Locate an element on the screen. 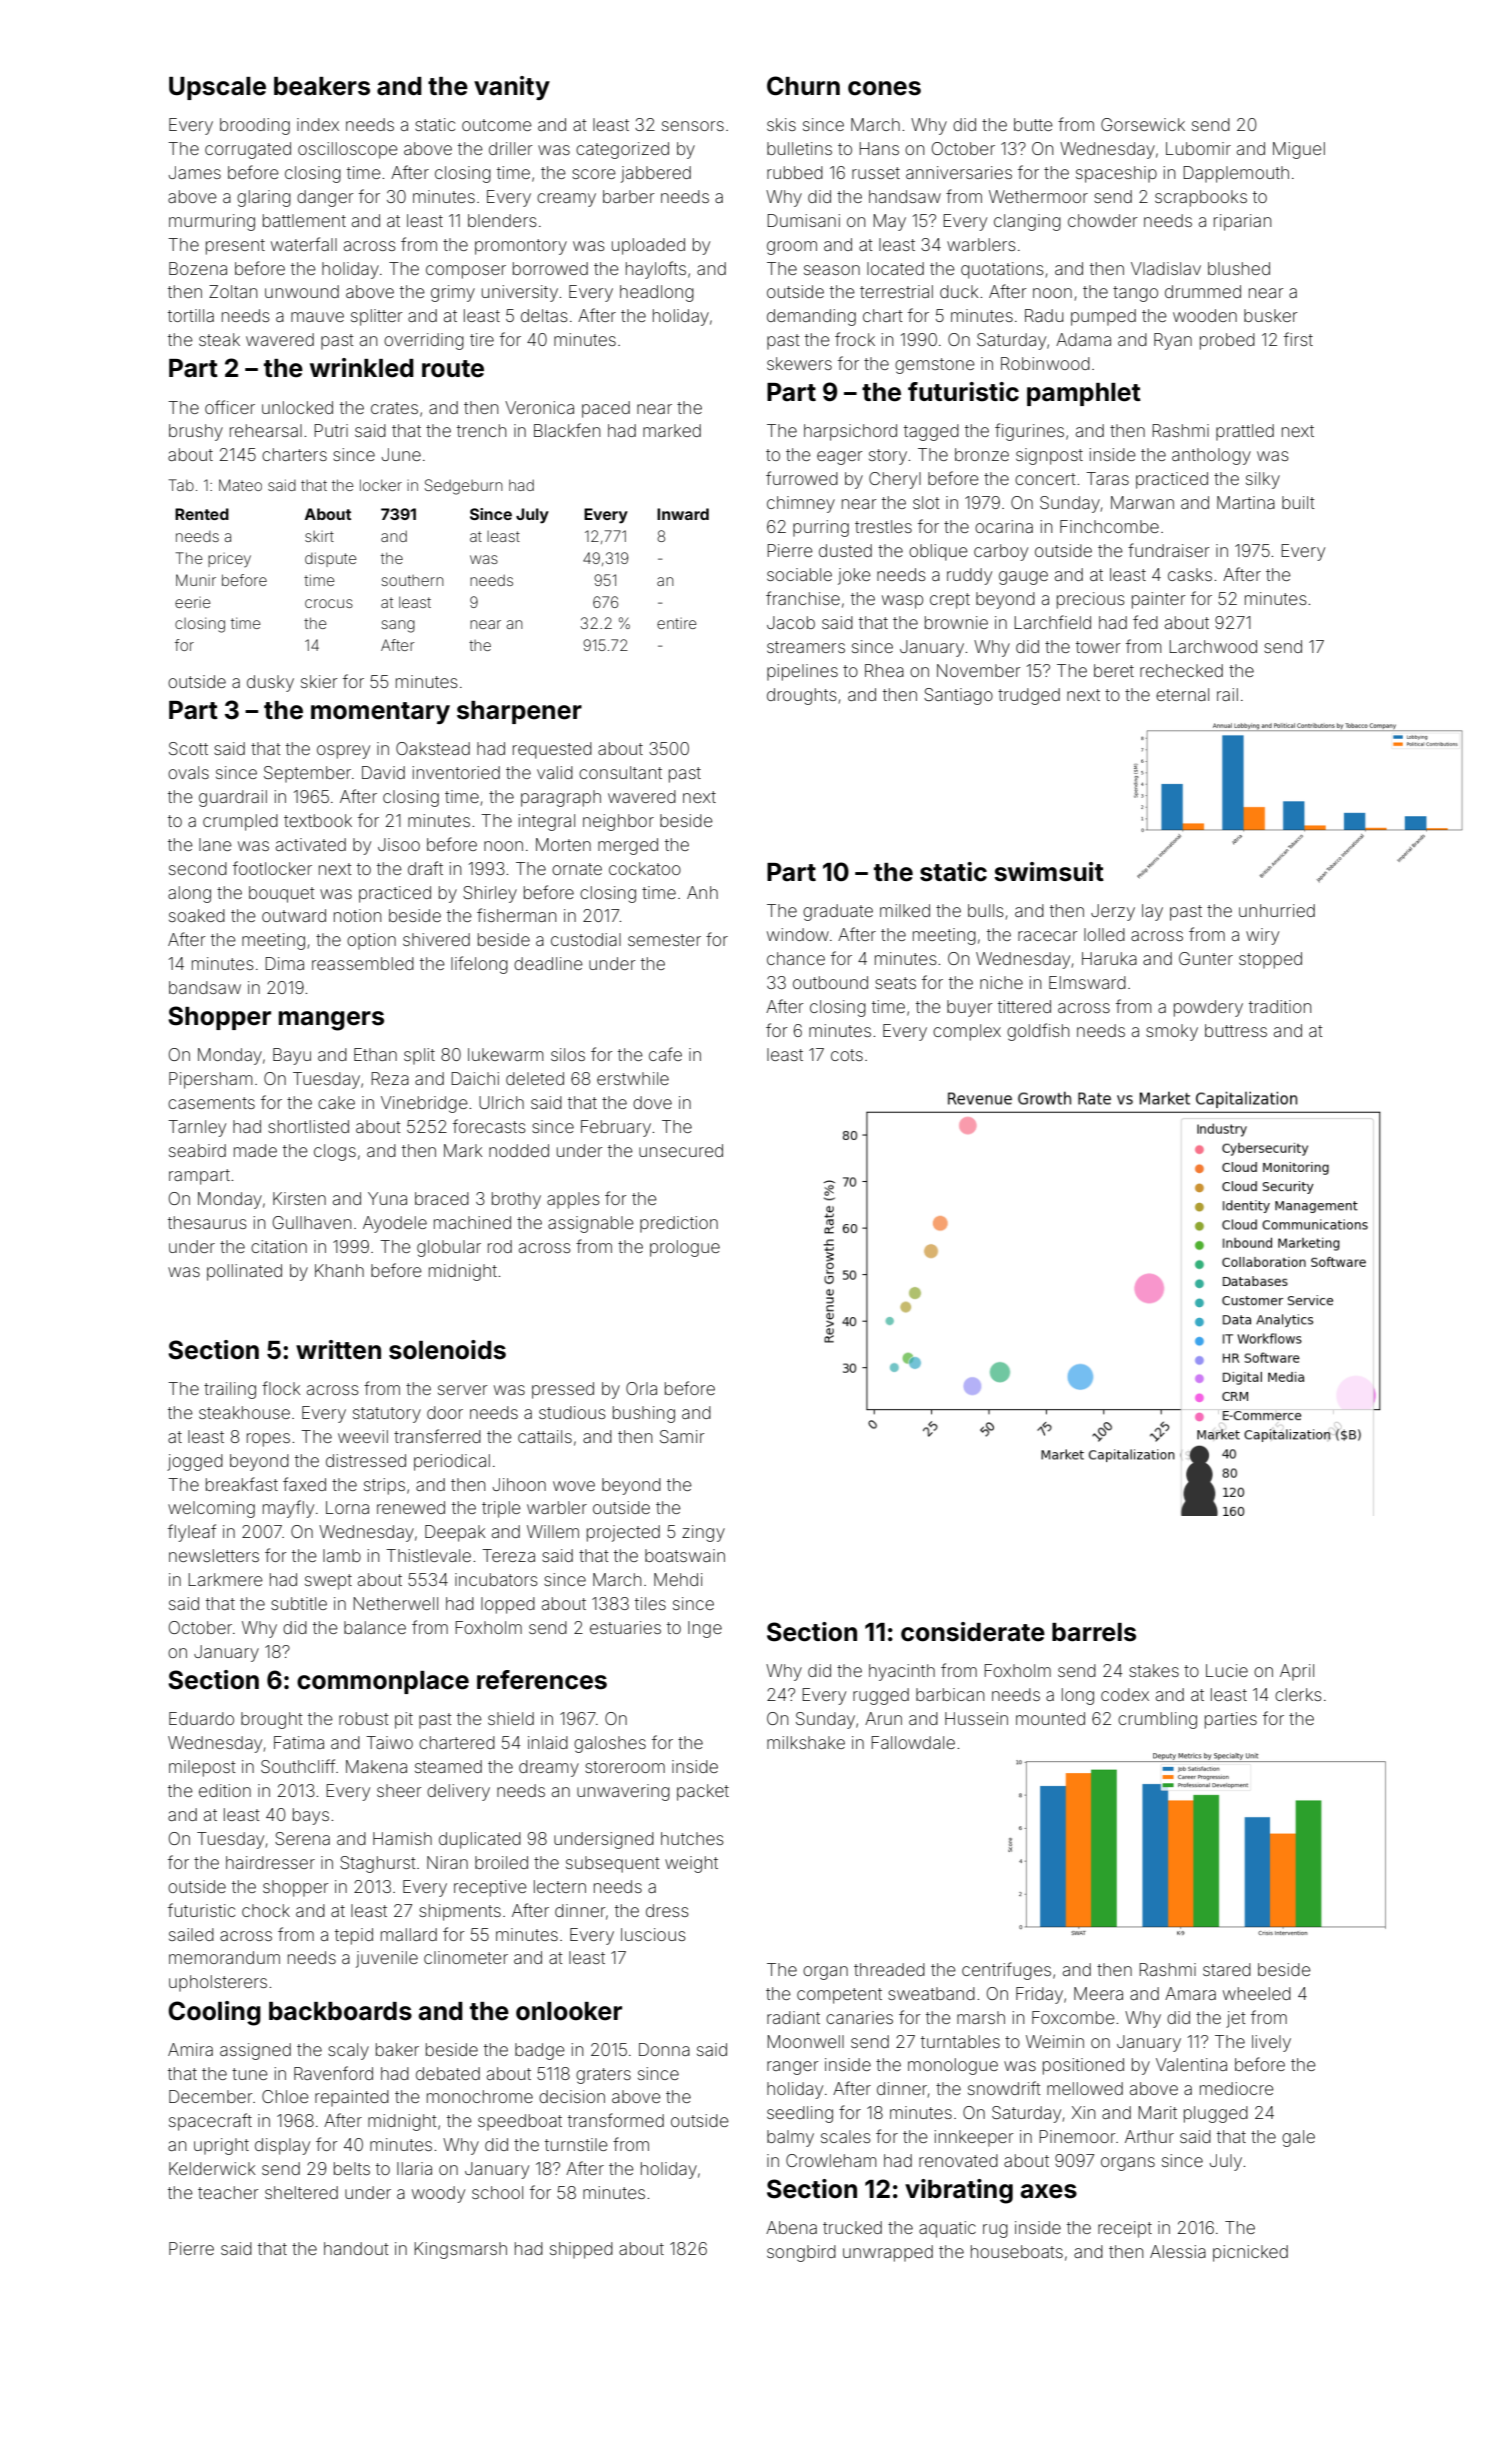 The width and height of the screenshot is (1496, 2464). Finchcombe is located at coordinates (1109, 526).
